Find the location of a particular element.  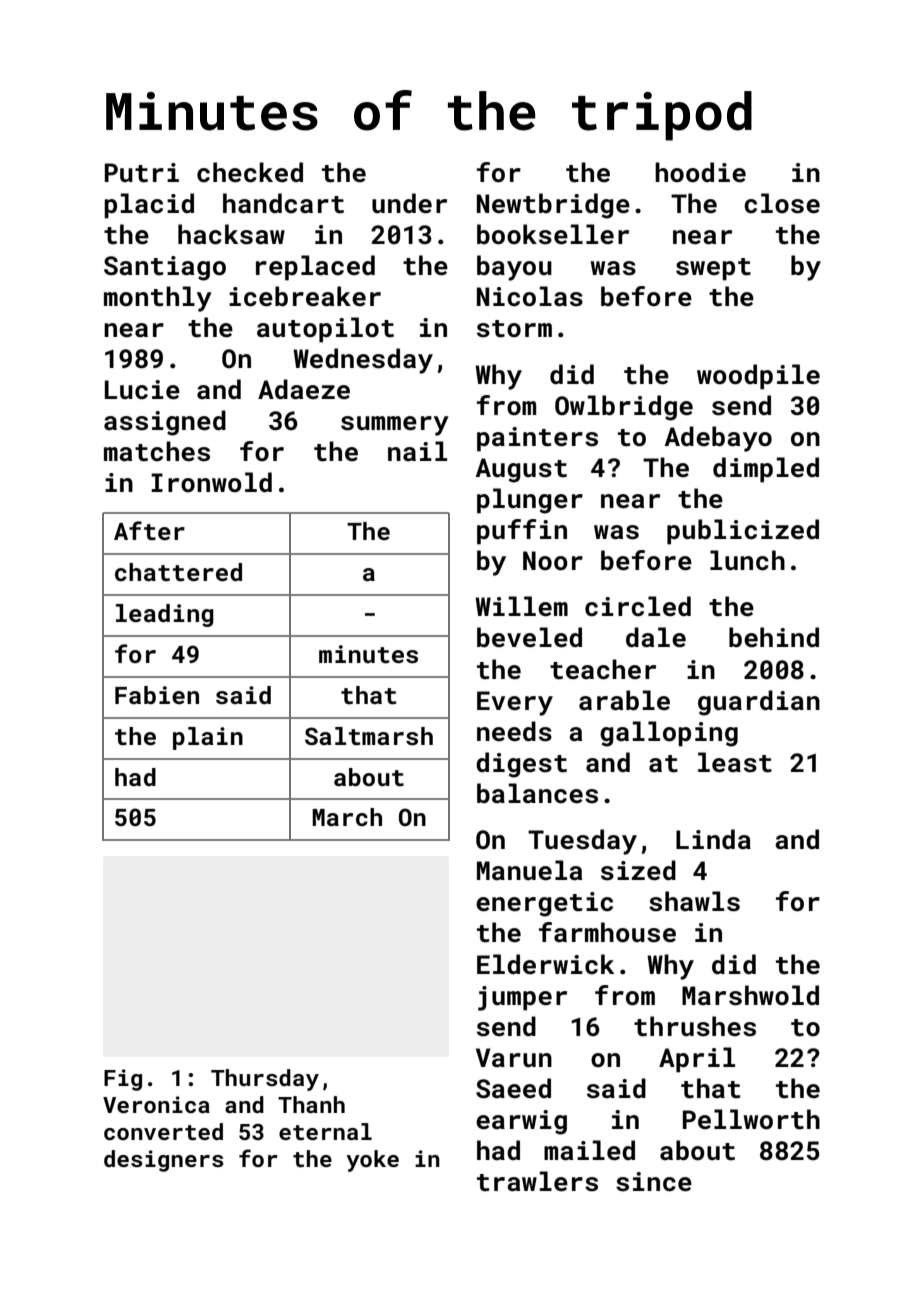

bayou is located at coordinates (514, 268).
